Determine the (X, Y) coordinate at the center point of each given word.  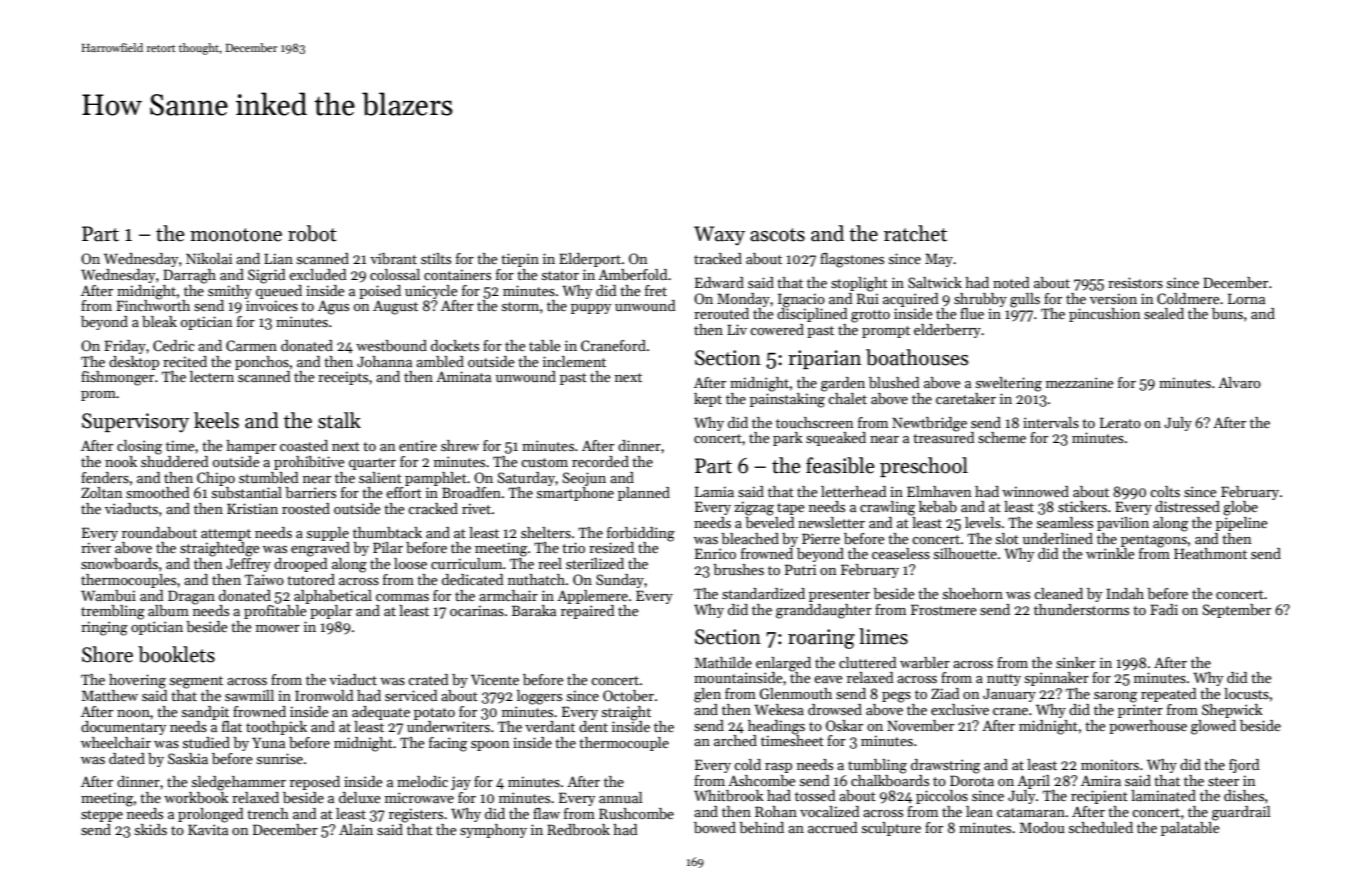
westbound (391, 345)
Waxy (719, 236)
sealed (1164, 313)
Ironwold (324, 695)
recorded (600, 461)
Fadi (1164, 609)
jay (461, 783)
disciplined (812, 315)
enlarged (783, 664)
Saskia (188, 758)
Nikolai (209, 258)
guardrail (1241, 813)
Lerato (1120, 422)
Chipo (216, 479)
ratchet (915, 233)
